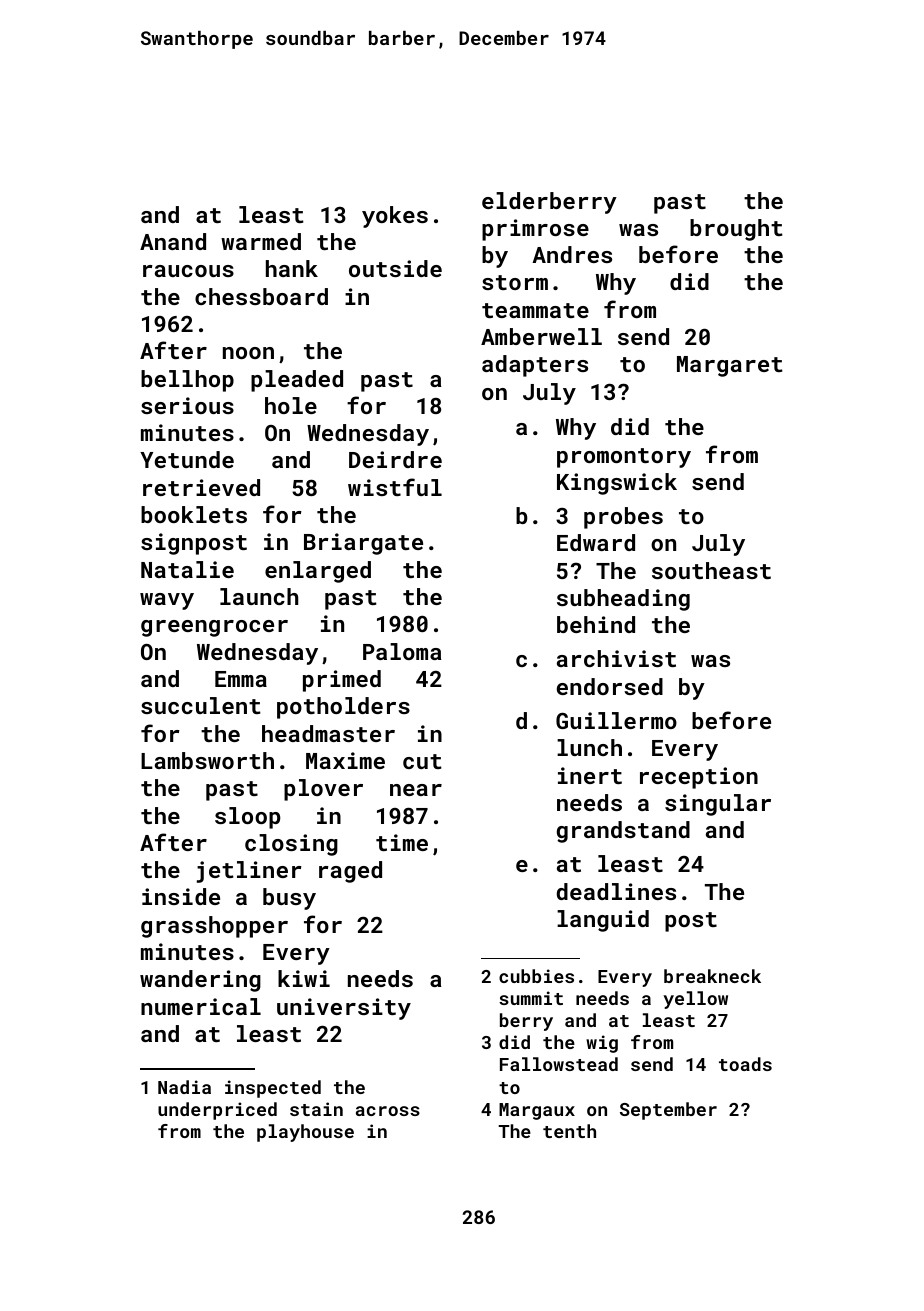 Image resolution: width=924 pixels, height=1311 pixels. Describe the element at coordinates (536, 976) in the screenshot. I see `cubbies` at that location.
